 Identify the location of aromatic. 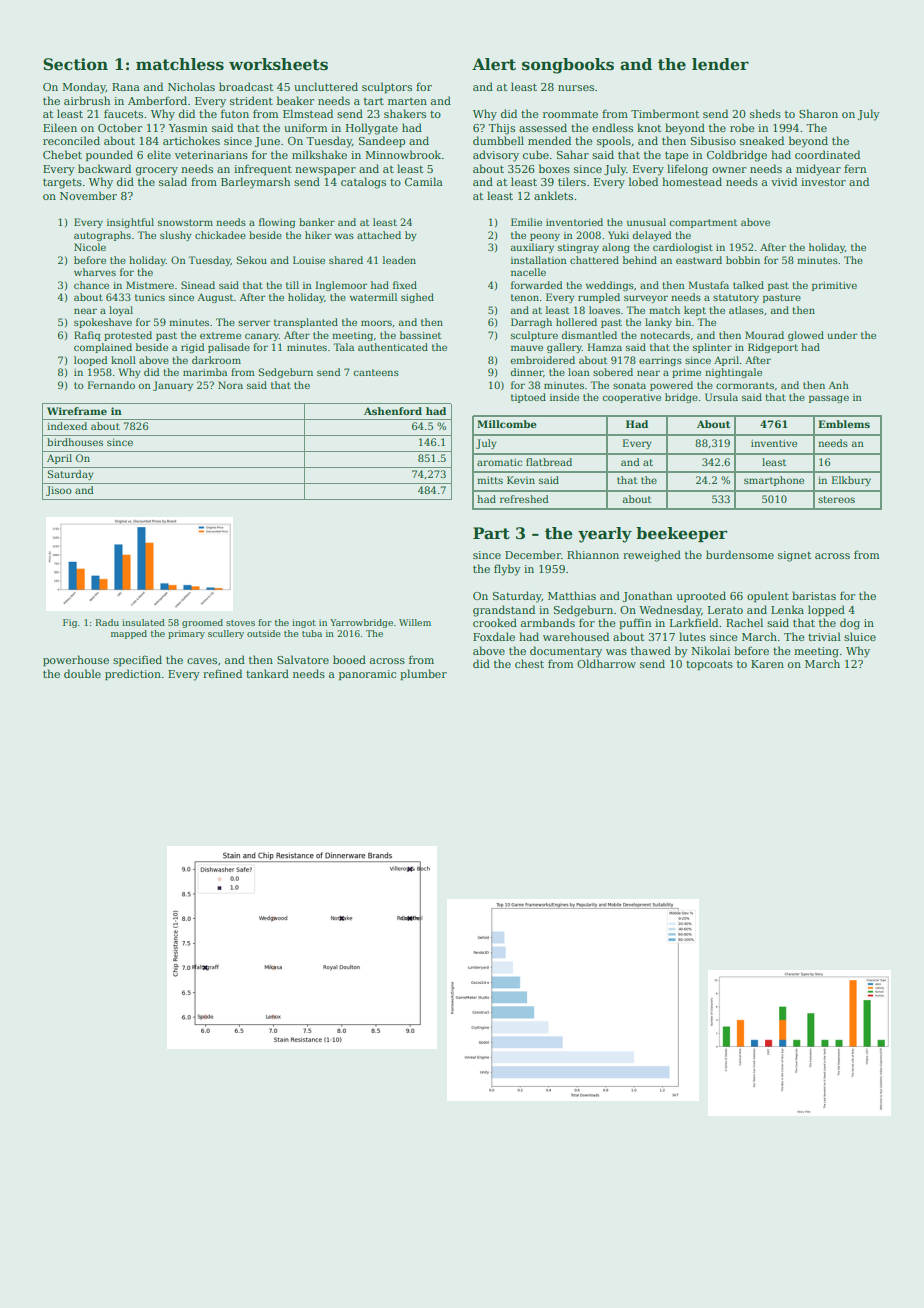
(499, 462).
